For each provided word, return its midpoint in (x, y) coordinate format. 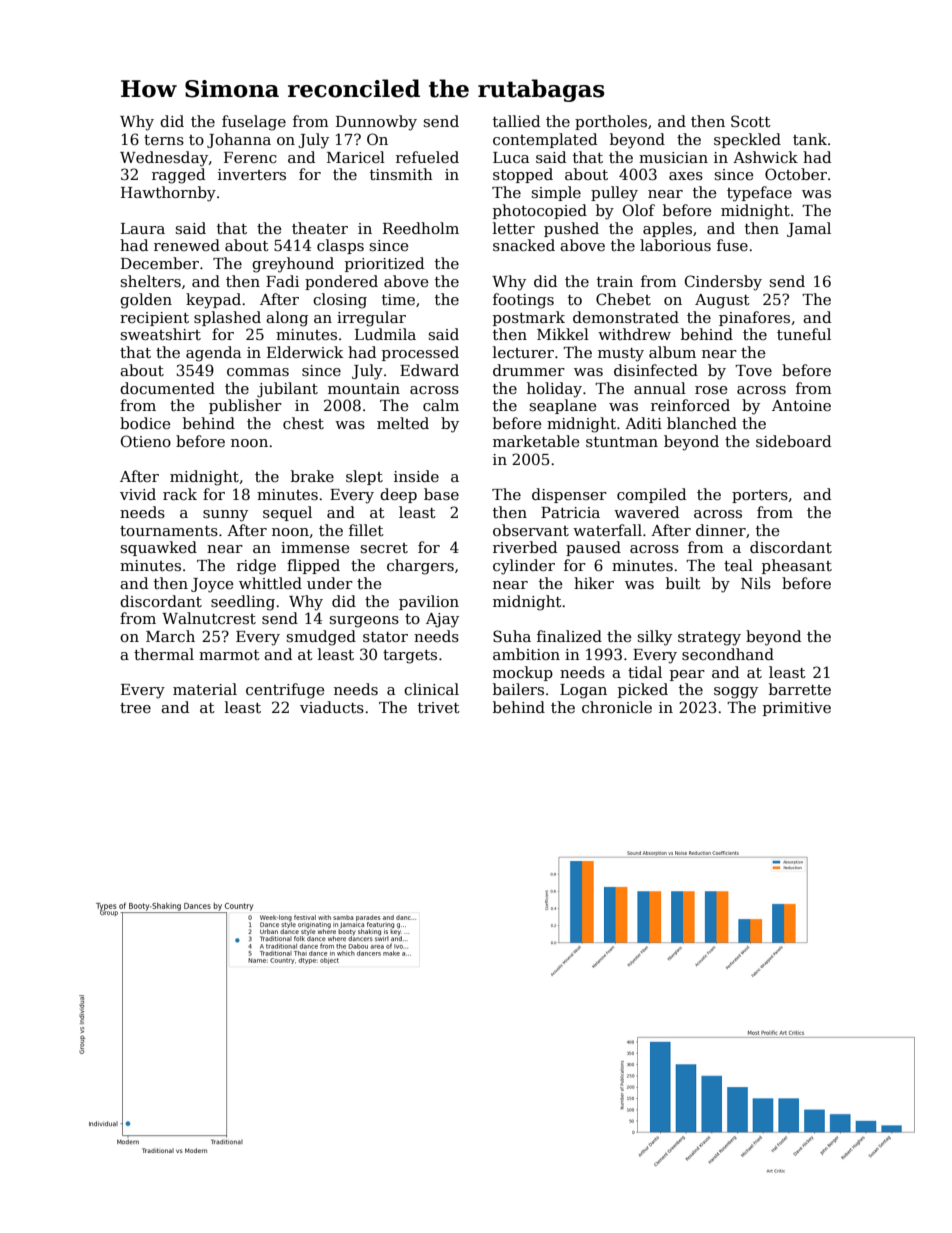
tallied (516, 121)
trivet (439, 707)
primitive (797, 709)
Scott (751, 121)
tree (135, 708)
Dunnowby (376, 123)
